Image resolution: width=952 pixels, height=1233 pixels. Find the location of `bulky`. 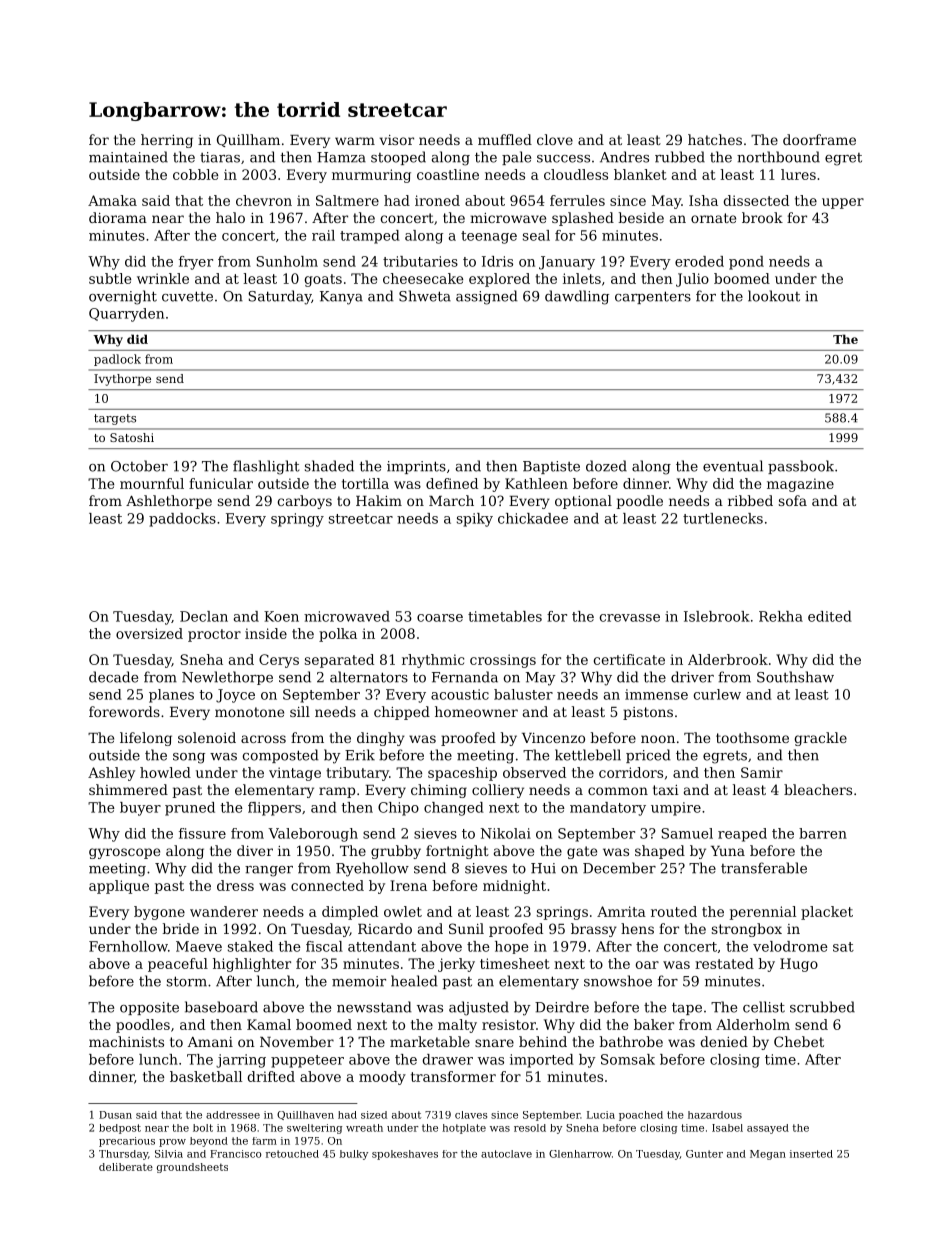

bulky is located at coordinates (354, 1155).
